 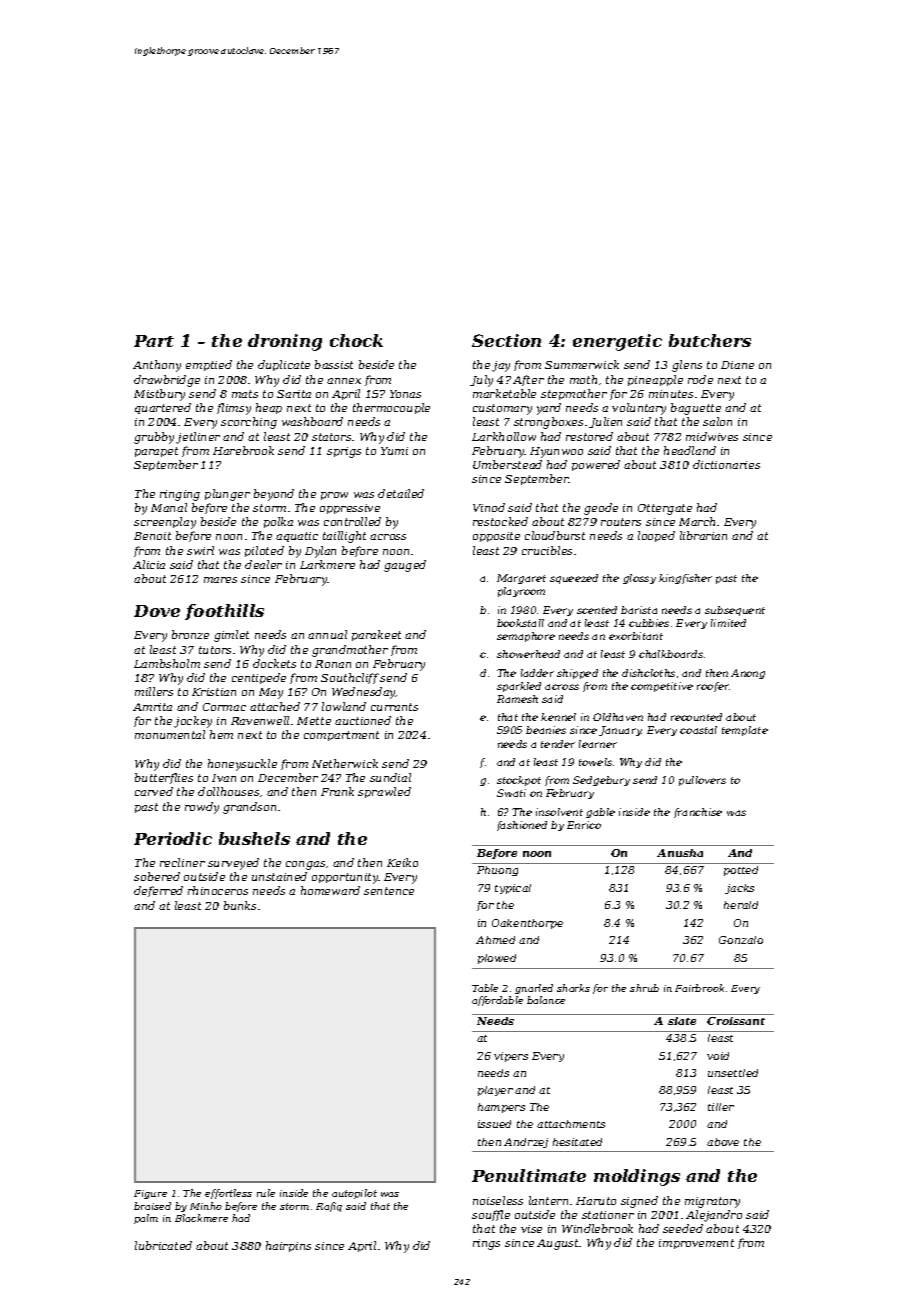 I want to click on hairpins, so click(x=288, y=1246).
